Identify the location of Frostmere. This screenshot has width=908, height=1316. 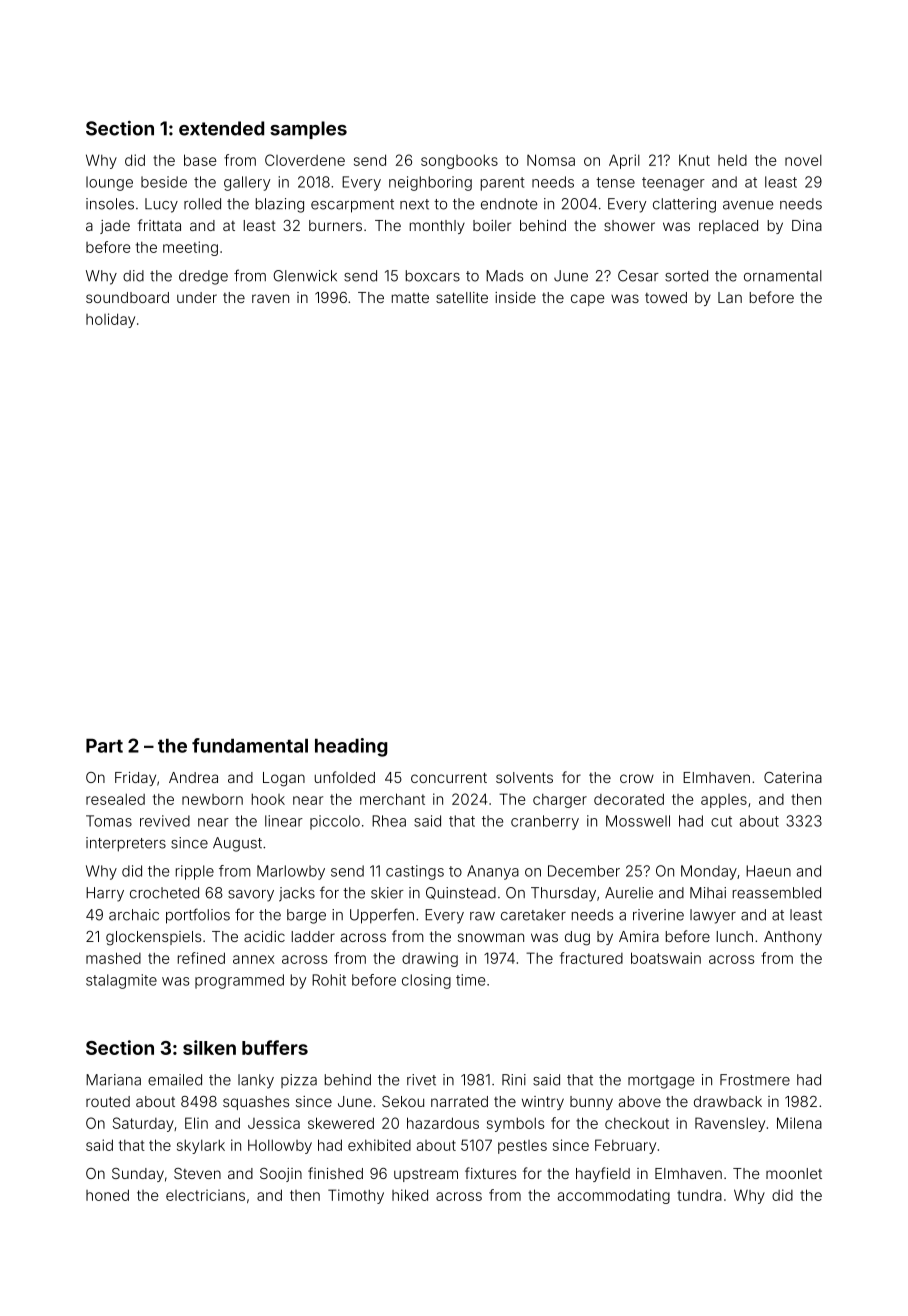
(755, 1080).
